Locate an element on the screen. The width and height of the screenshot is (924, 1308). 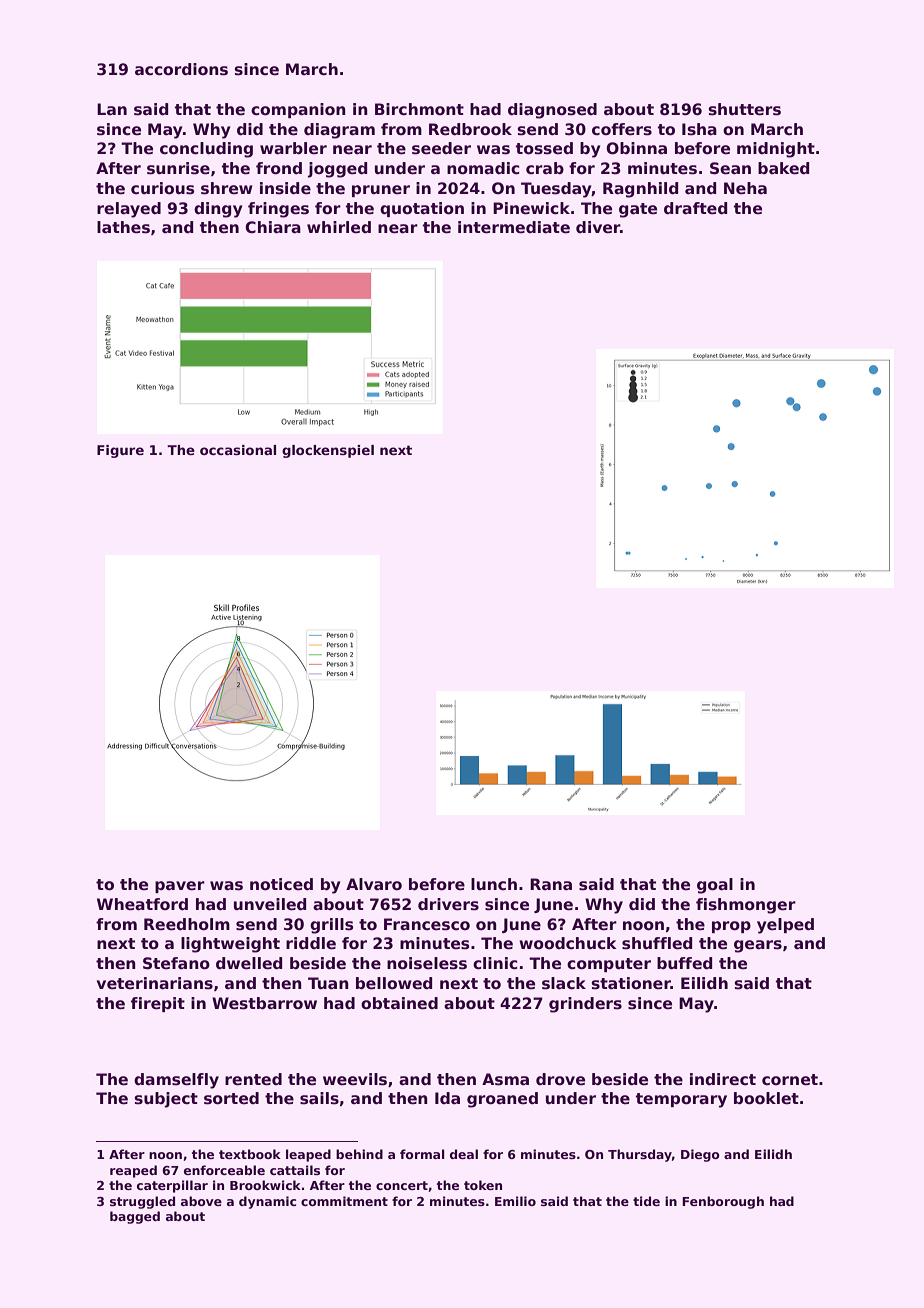
Neha is located at coordinates (745, 188).
